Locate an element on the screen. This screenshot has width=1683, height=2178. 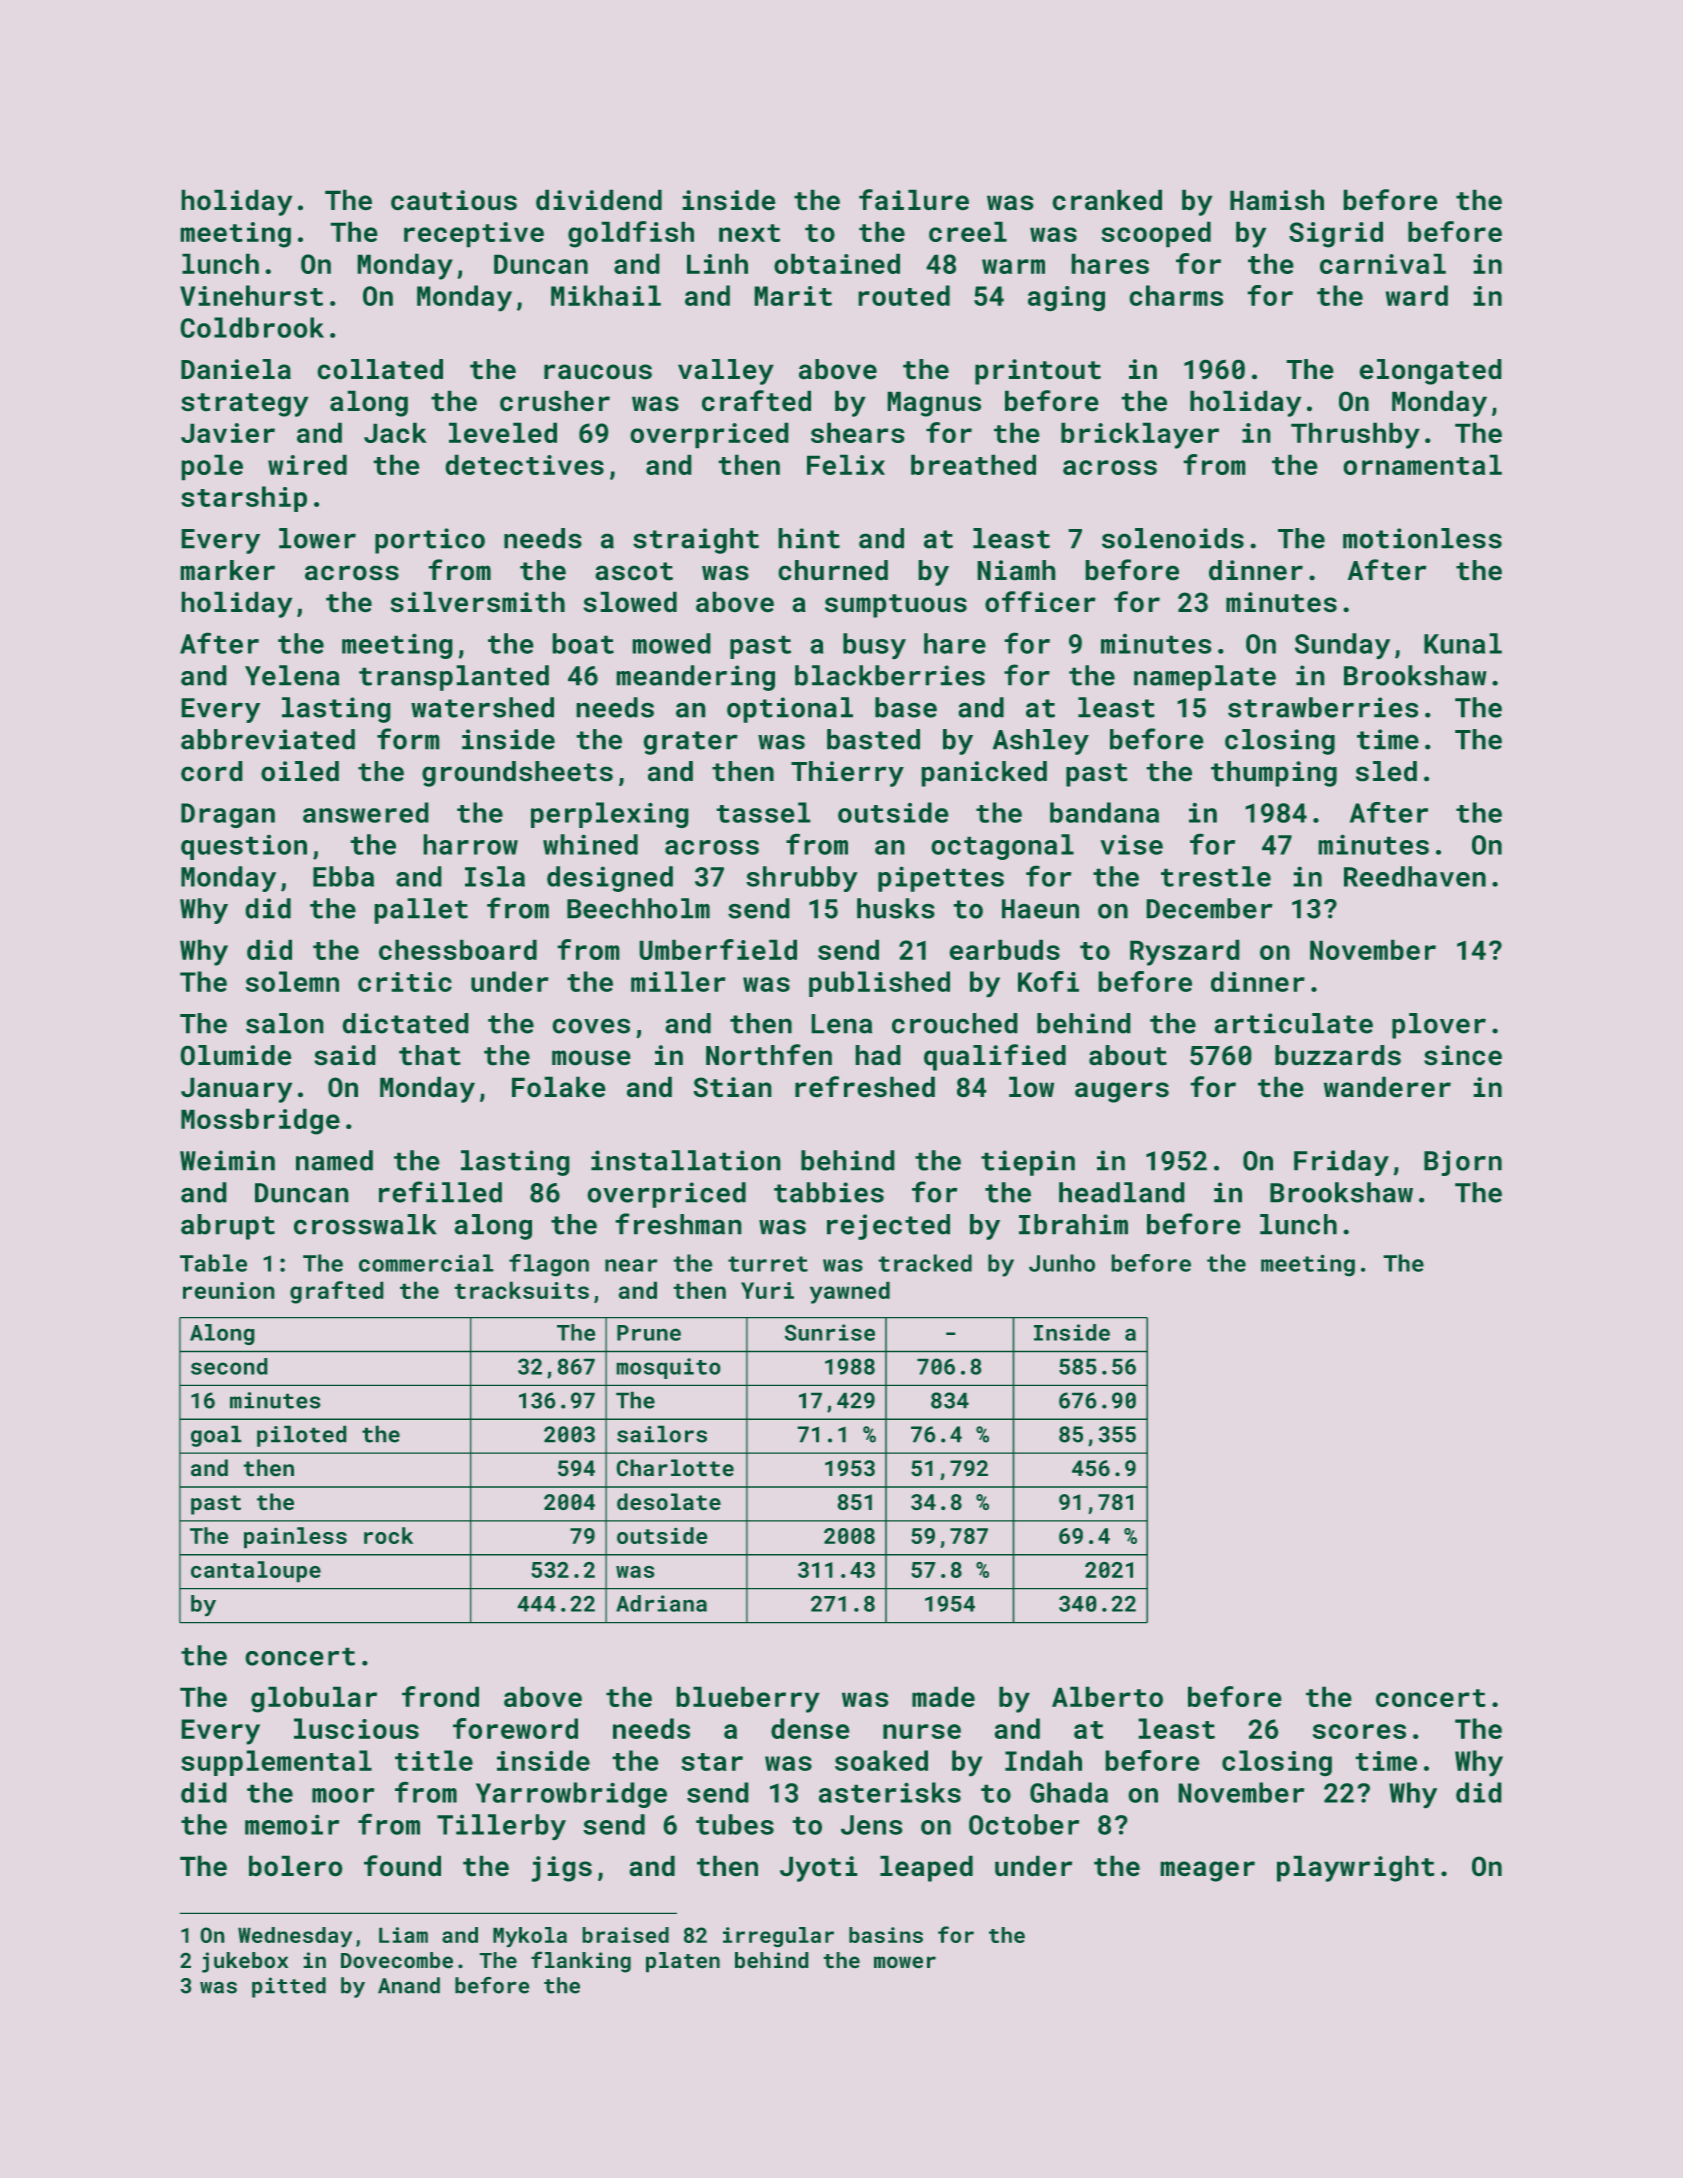
Niamh is located at coordinates (1016, 570).
